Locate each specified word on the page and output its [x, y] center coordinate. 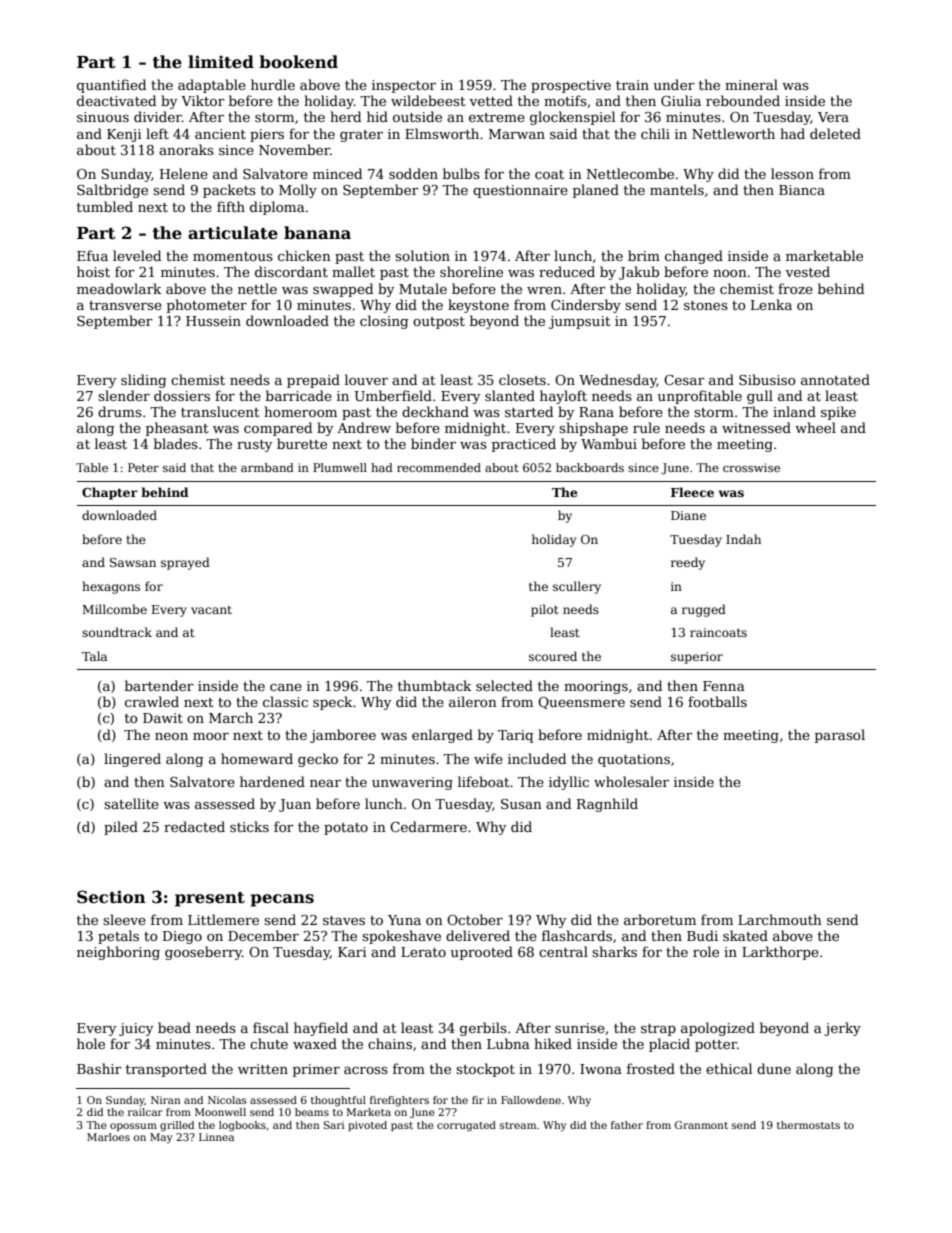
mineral [751, 84]
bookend [298, 62]
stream [518, 1125]
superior [697, 658]
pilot [545, 610]
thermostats [808, 1125]
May [161, 1138]
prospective [571, 86]
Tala [94, 656]
